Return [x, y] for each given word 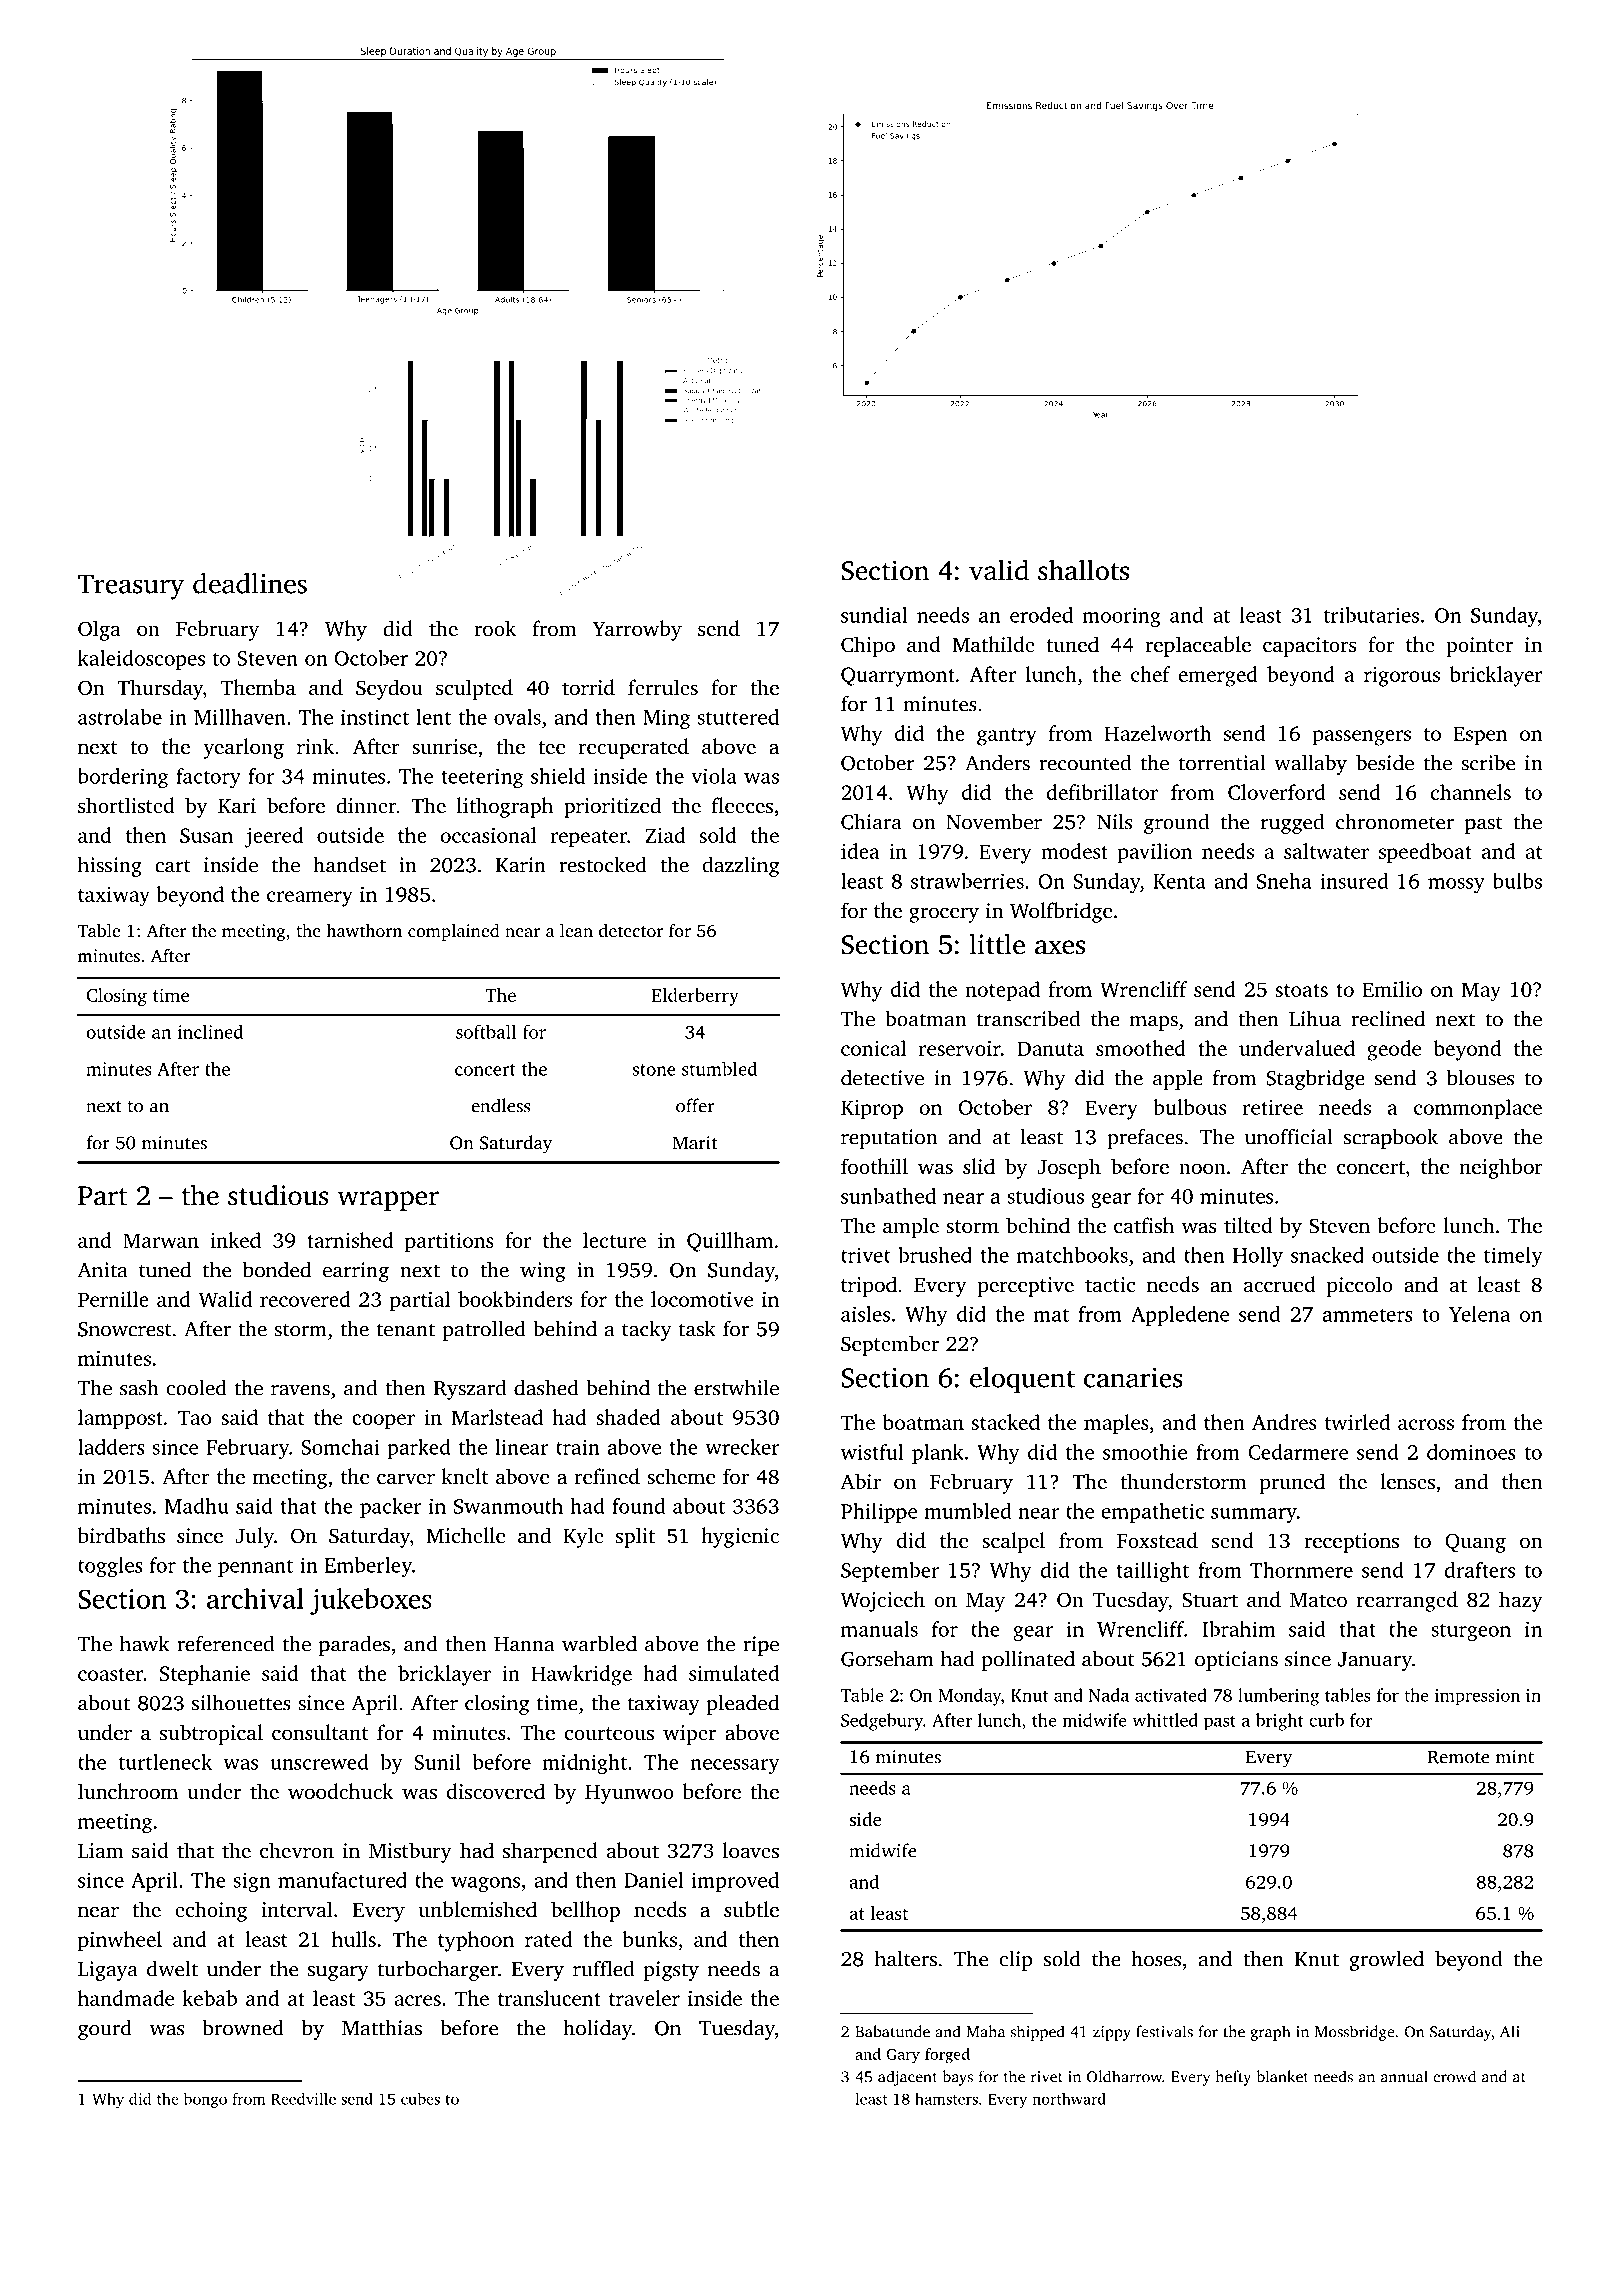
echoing [211, 1911]
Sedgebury [882, 1722]
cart [173, 866]
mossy [1456, 886]
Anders [997, 763]
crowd [1454, 2076]
